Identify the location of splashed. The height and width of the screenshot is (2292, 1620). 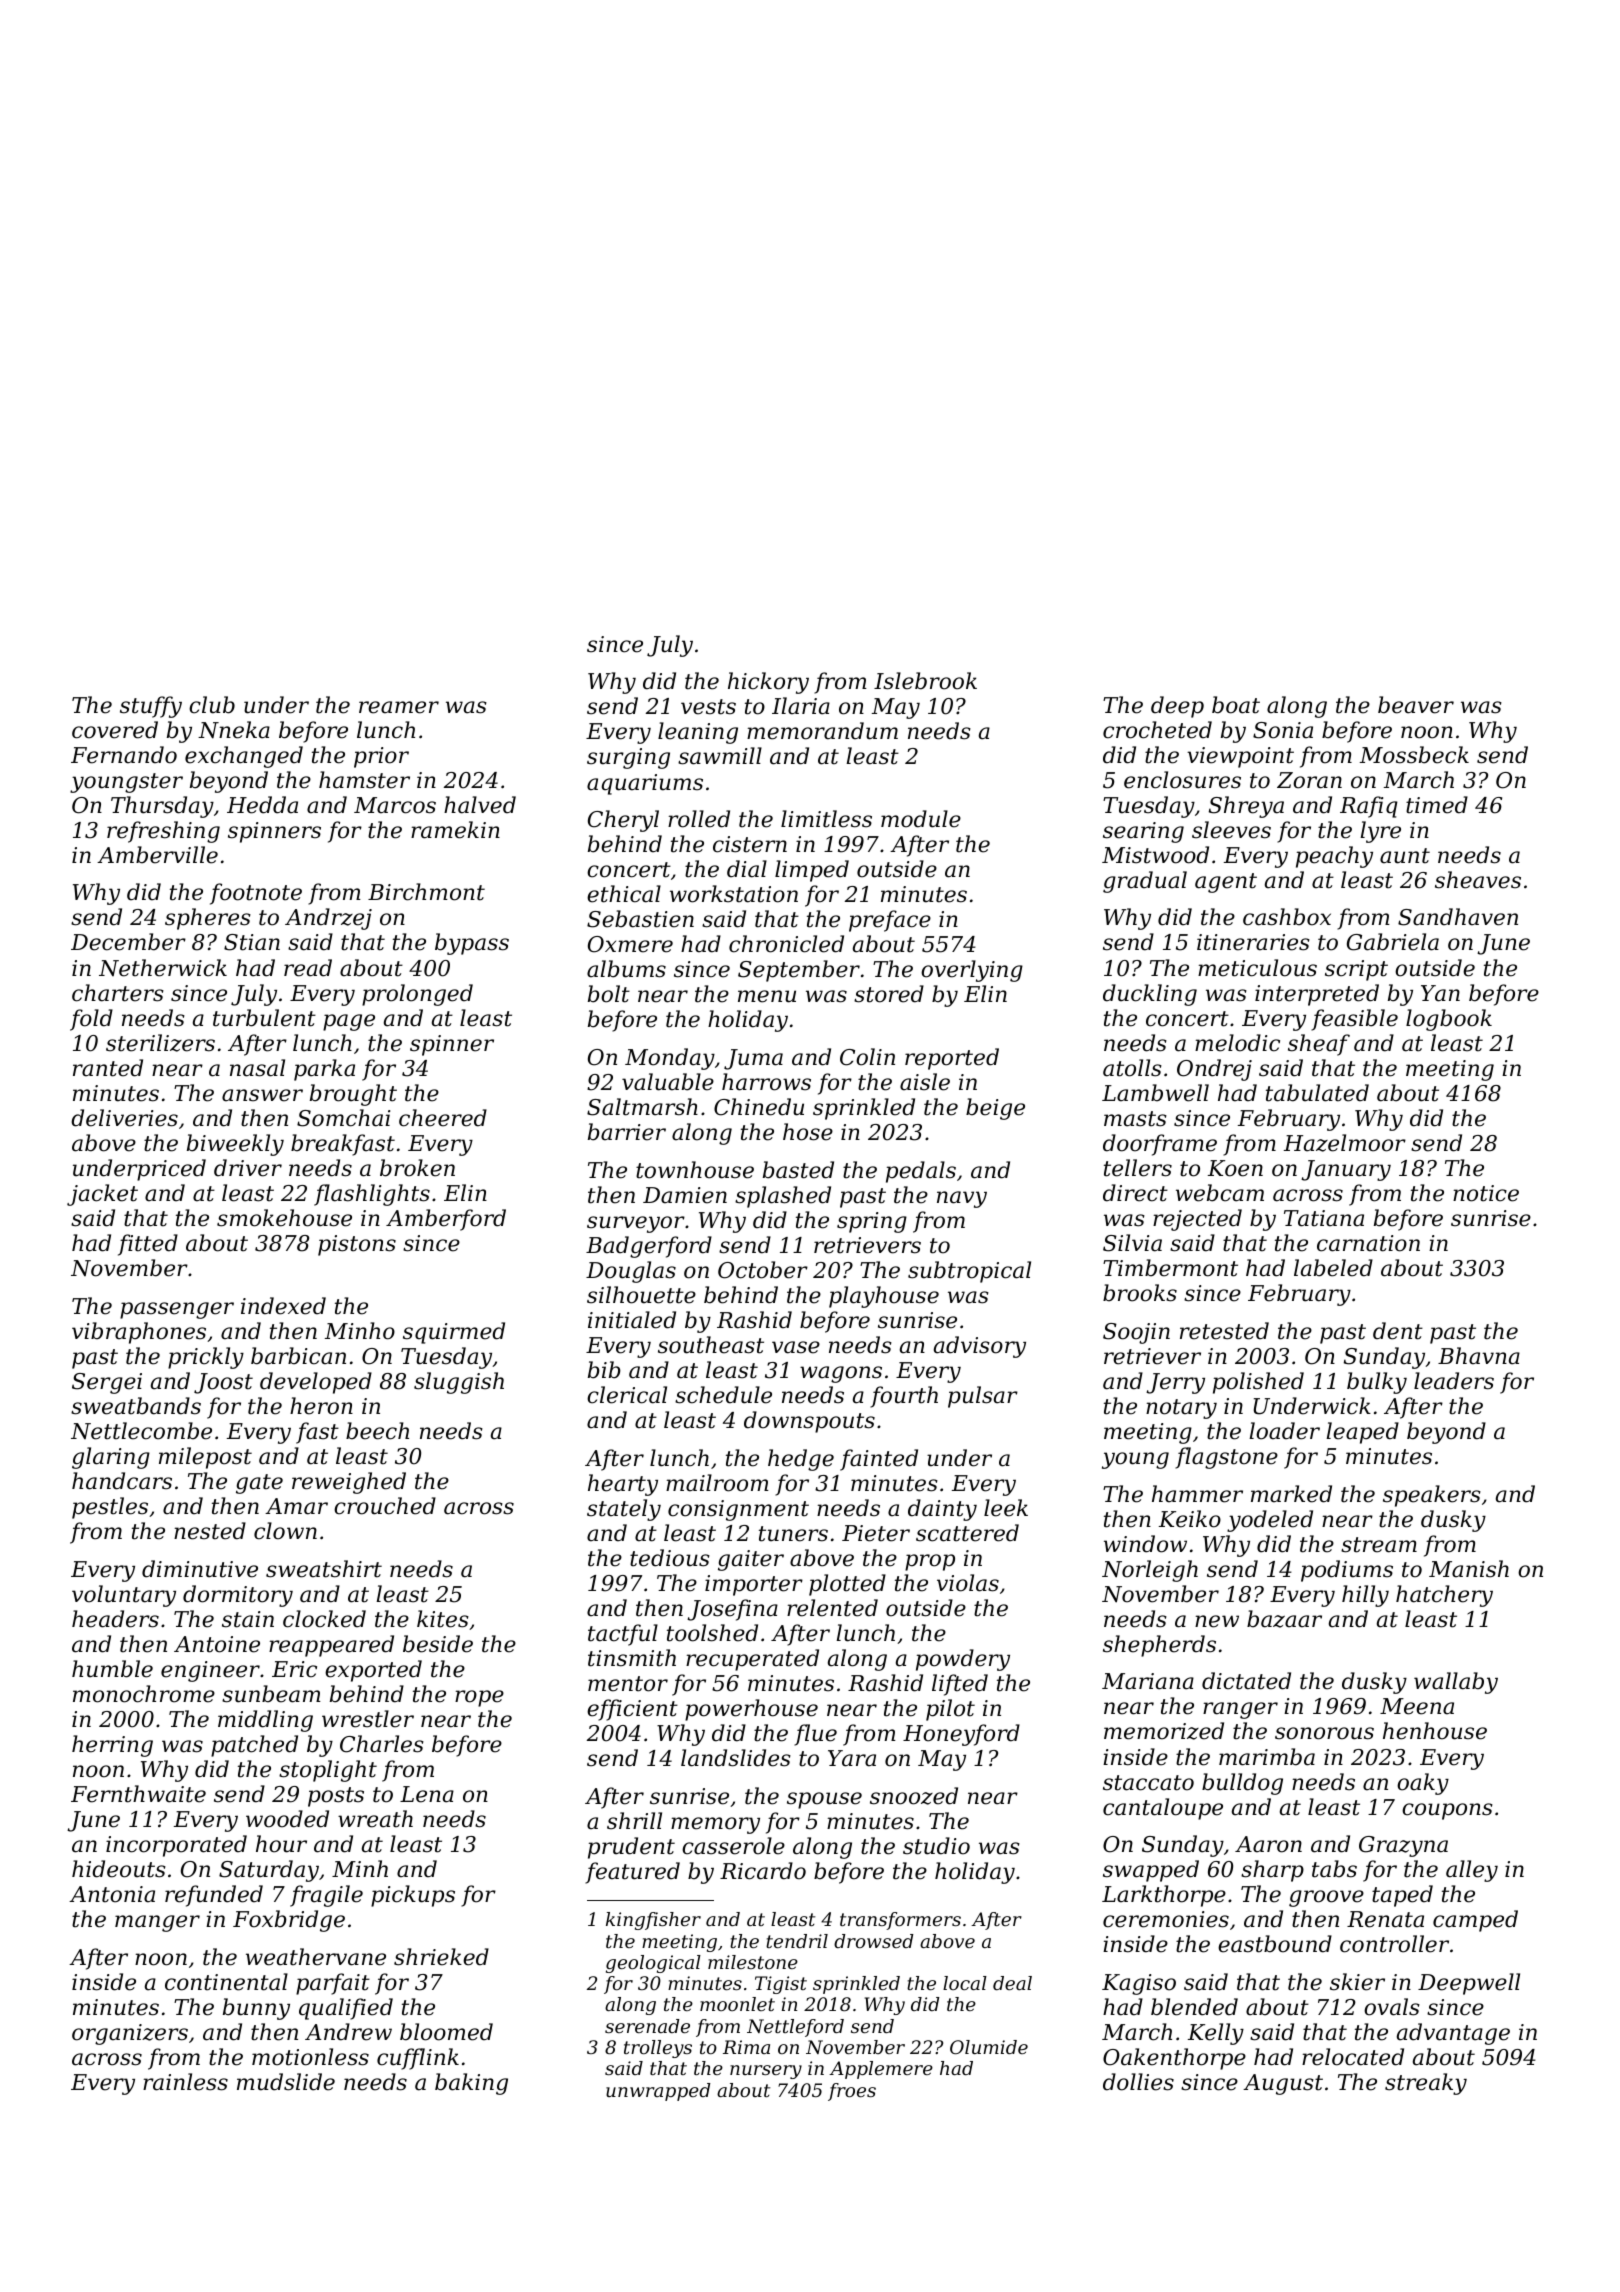
(783, 1197).
